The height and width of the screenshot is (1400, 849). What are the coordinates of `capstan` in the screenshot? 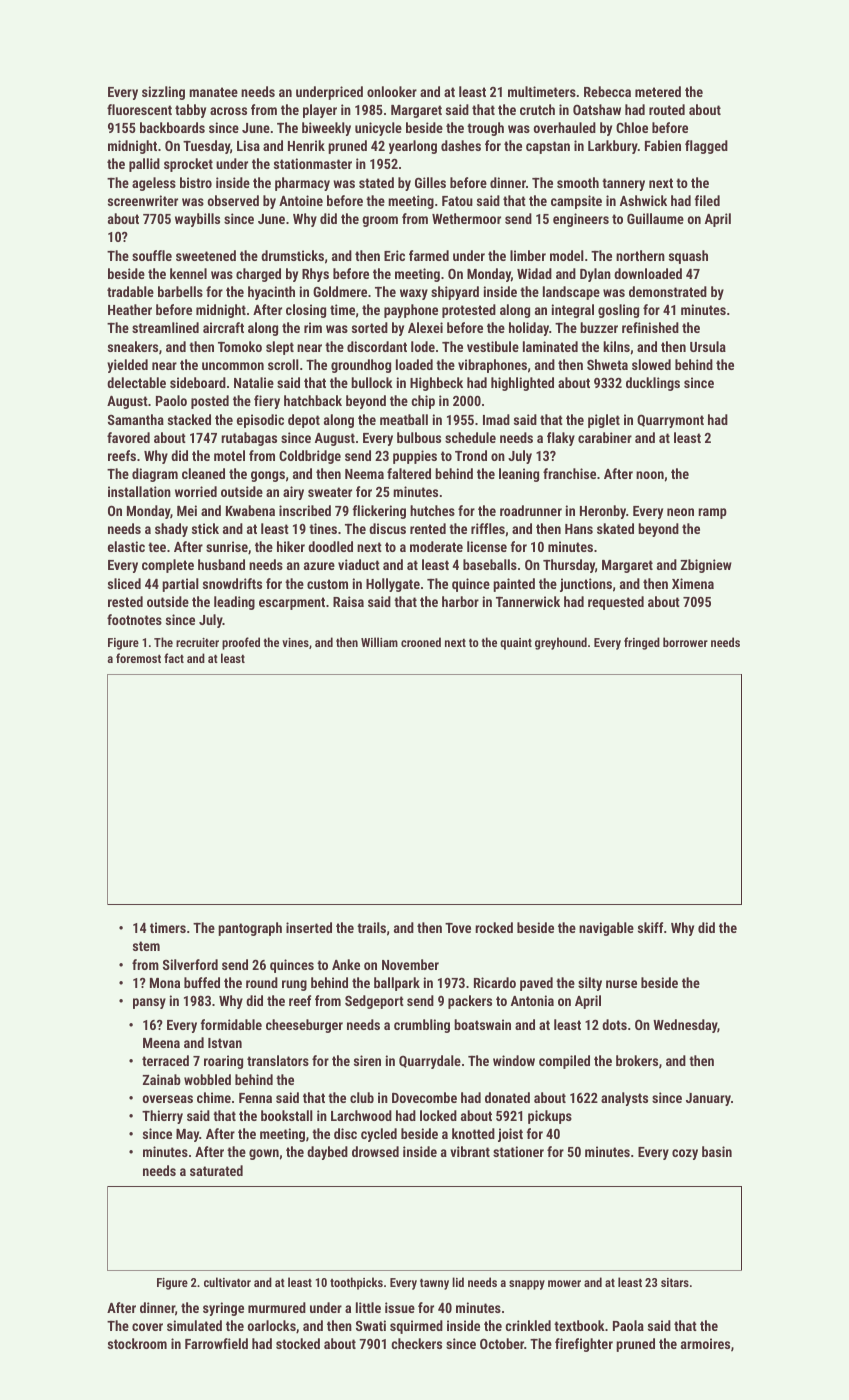 It's located at (548, 147).
